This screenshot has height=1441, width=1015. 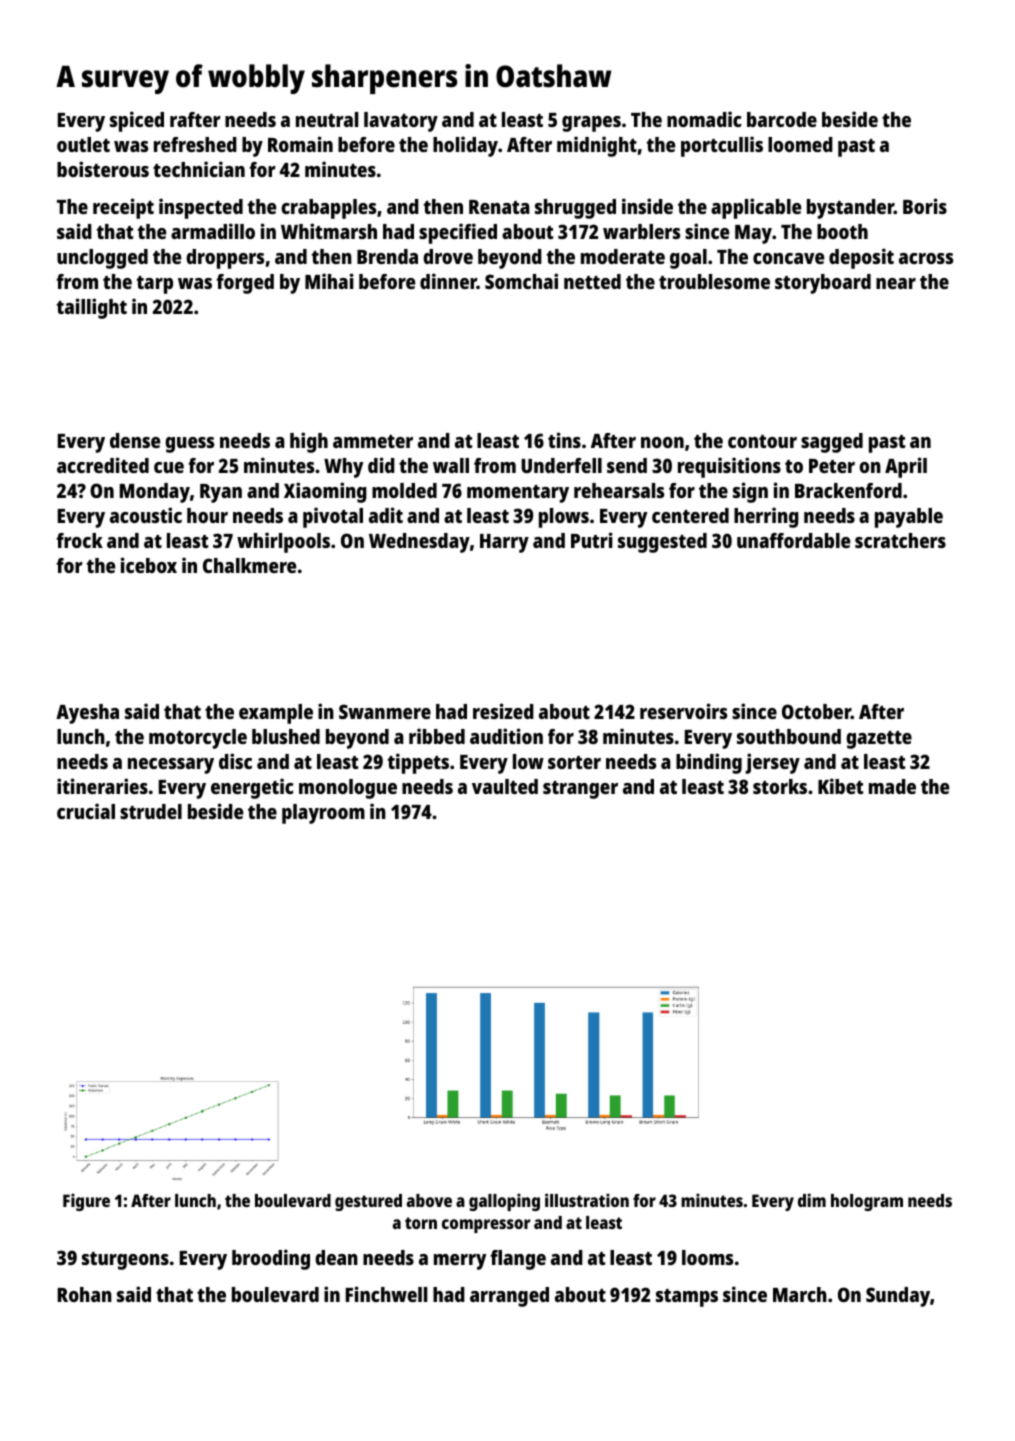 What do you see at coordinates (683, 711) in the screenshot?
I see `reservoirs` at bounding box center [683, 711].
